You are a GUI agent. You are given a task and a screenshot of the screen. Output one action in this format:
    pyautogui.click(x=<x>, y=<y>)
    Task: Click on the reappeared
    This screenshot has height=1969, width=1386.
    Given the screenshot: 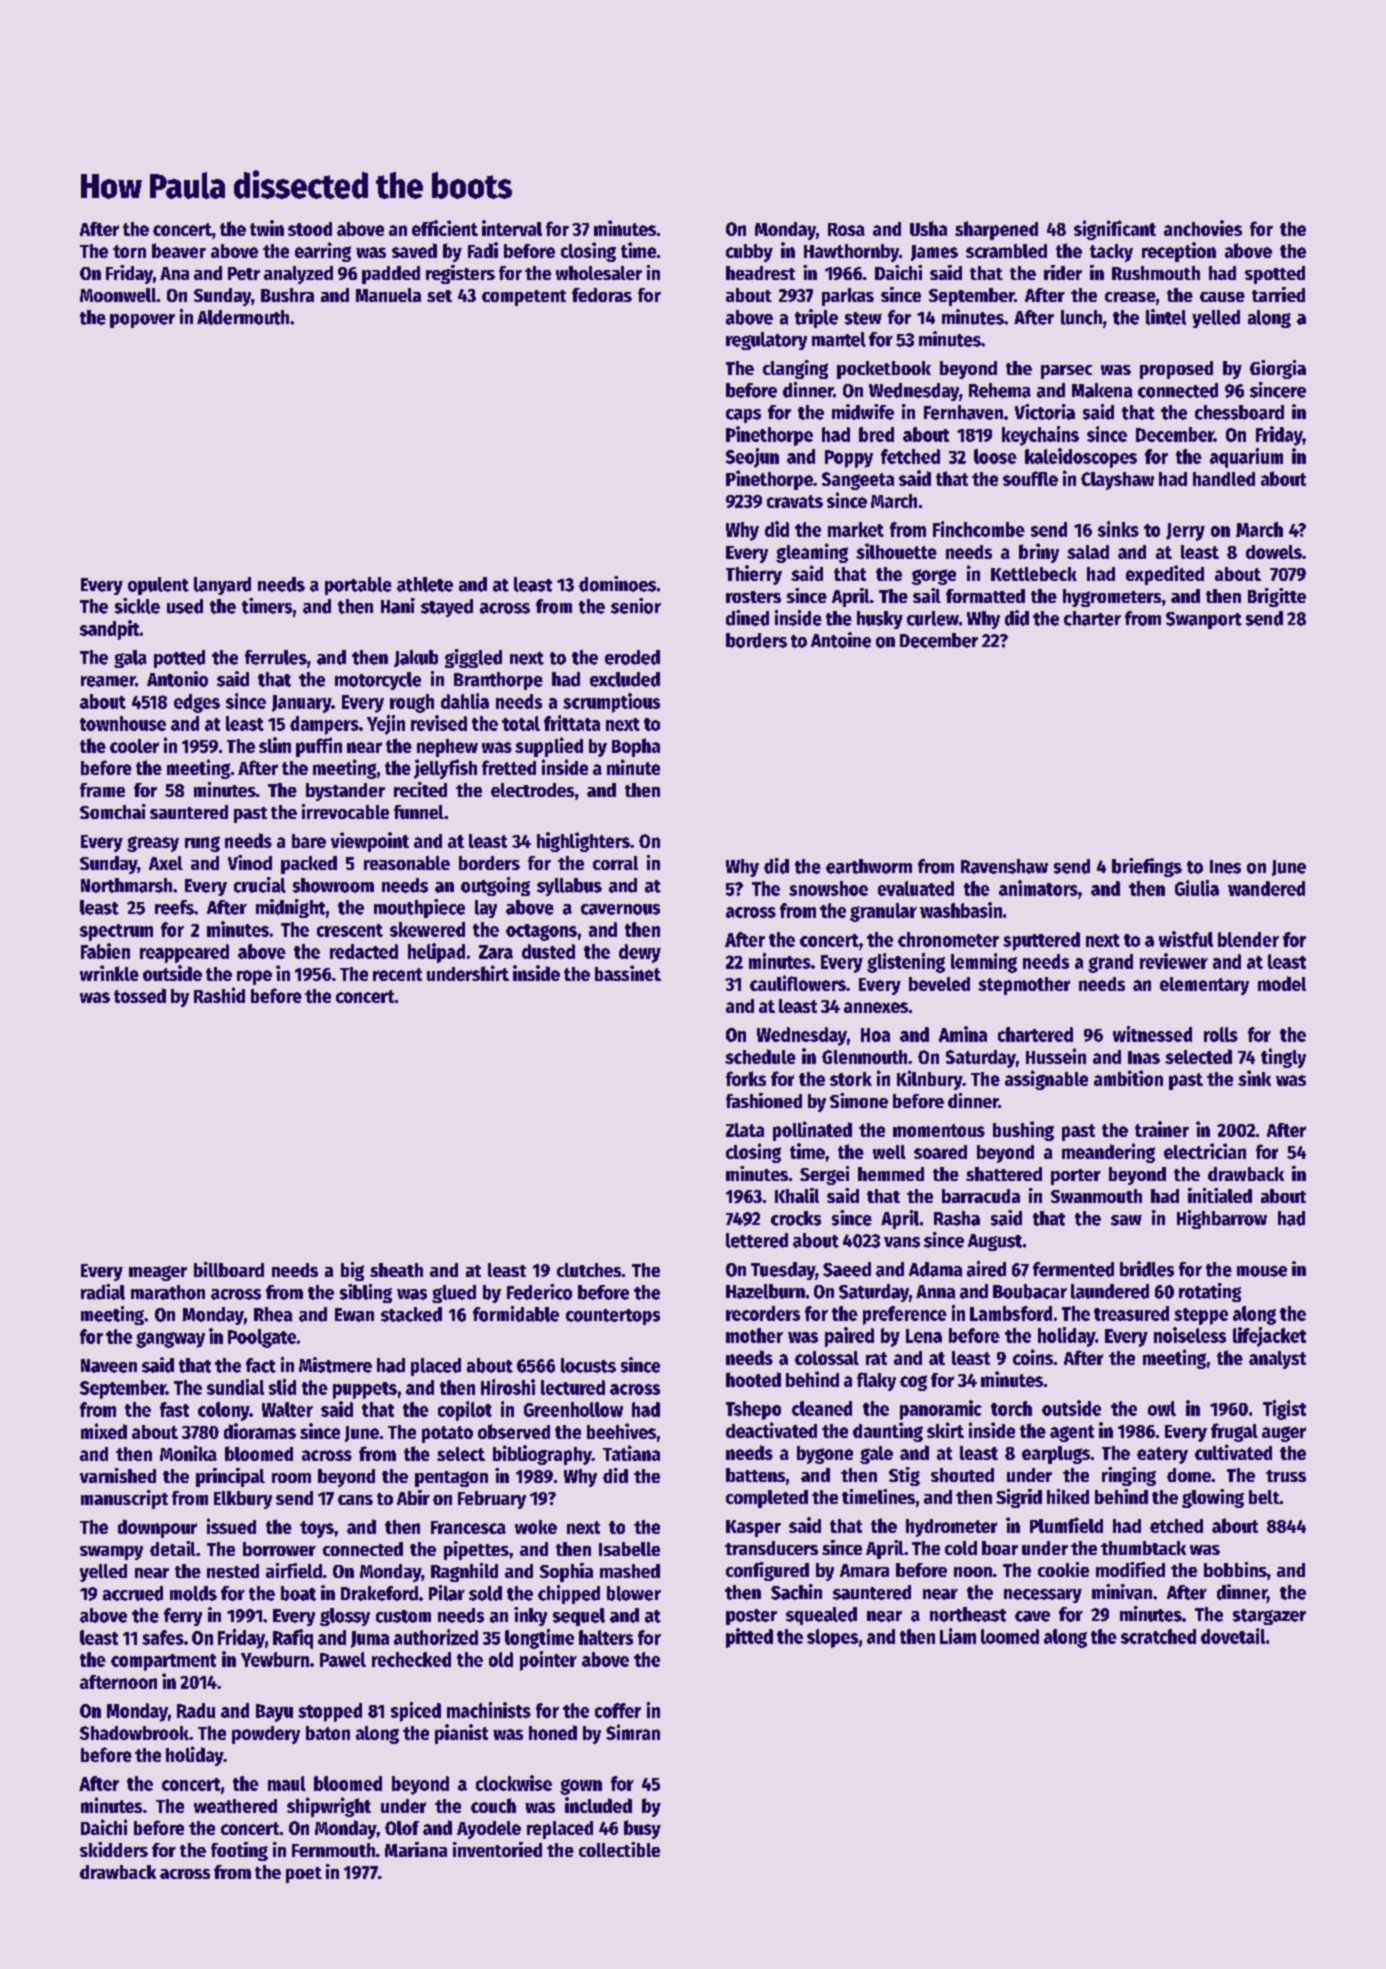 What is the action you would take?
    pyautogui.click(x=184, y=953)
